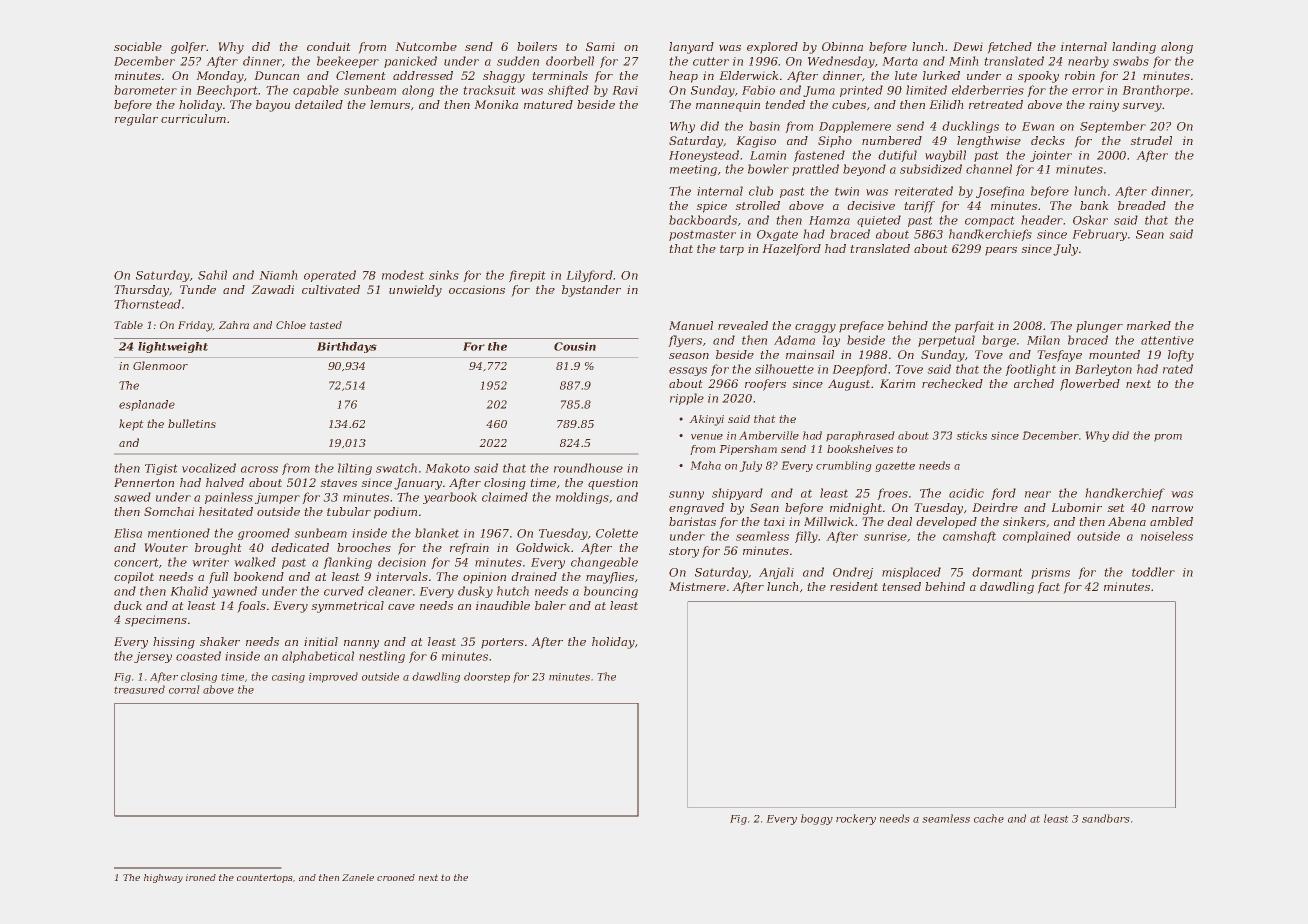  Describe the element at coordinates (390, 104) in the document. I see `lemurs` at that location.
